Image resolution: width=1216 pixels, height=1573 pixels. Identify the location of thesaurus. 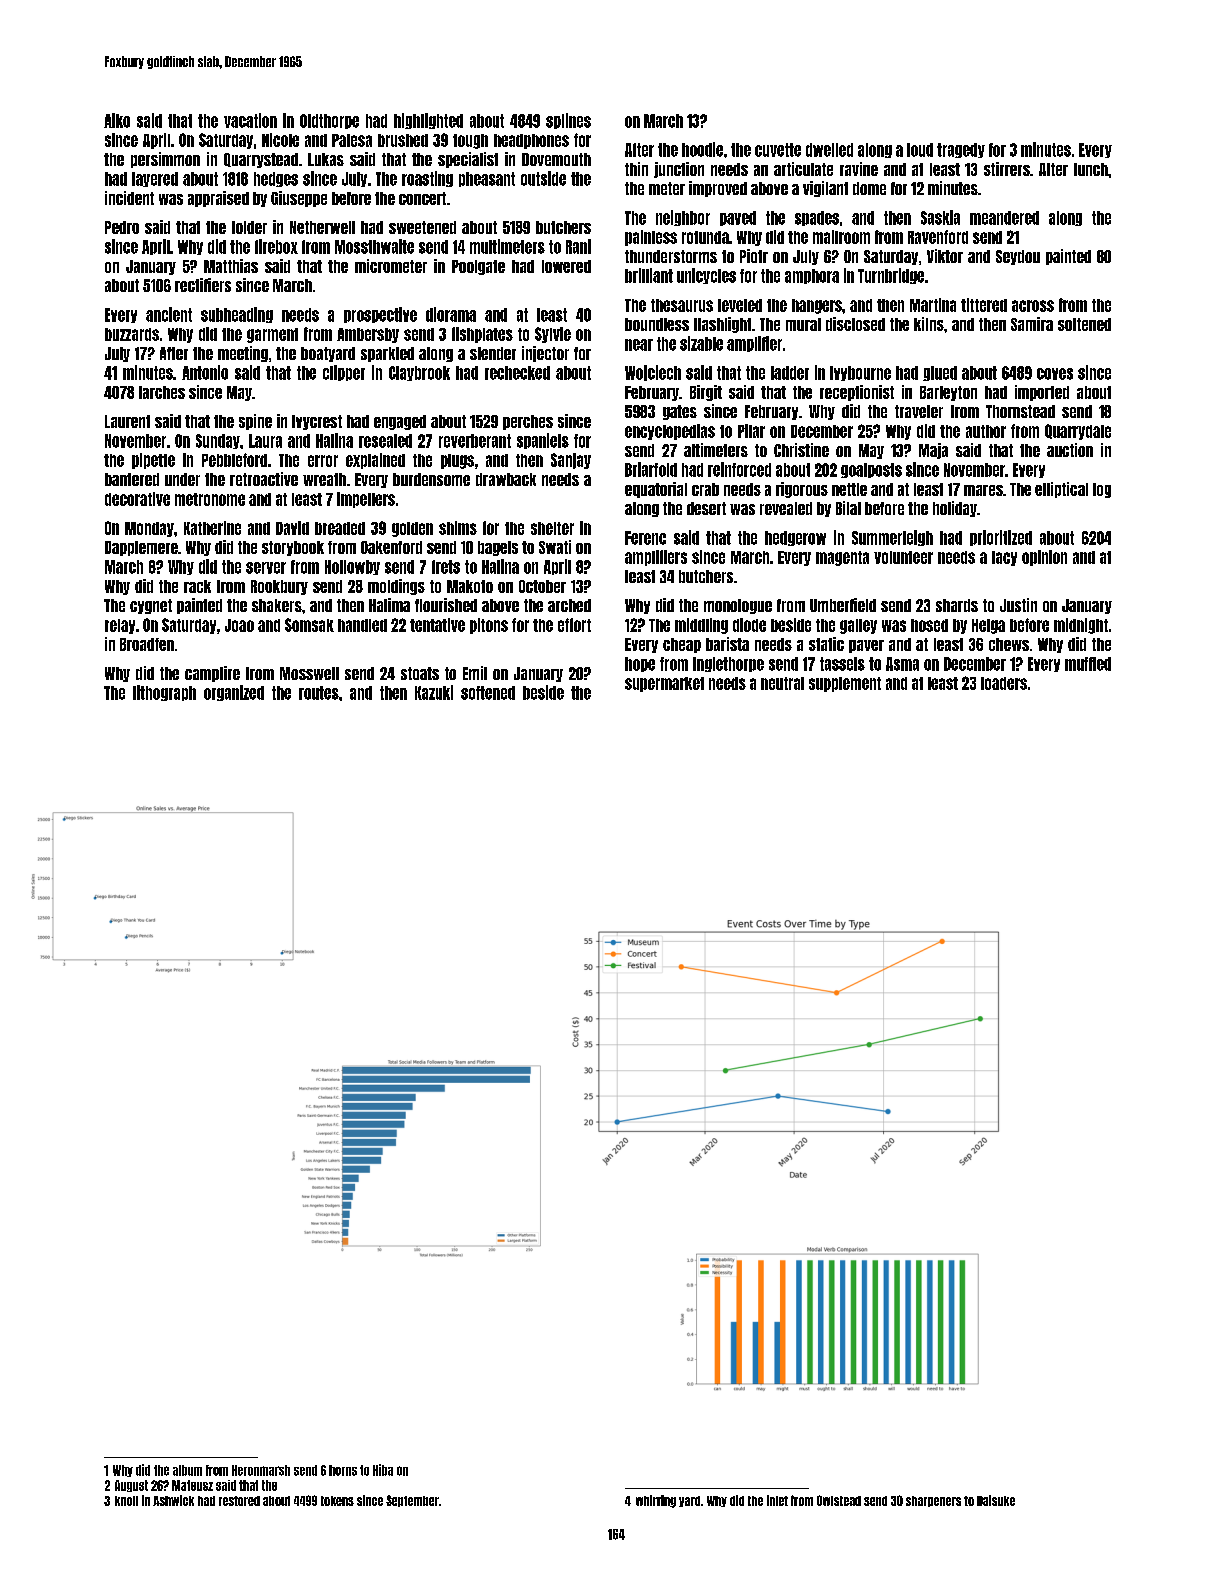
(682, 305).
